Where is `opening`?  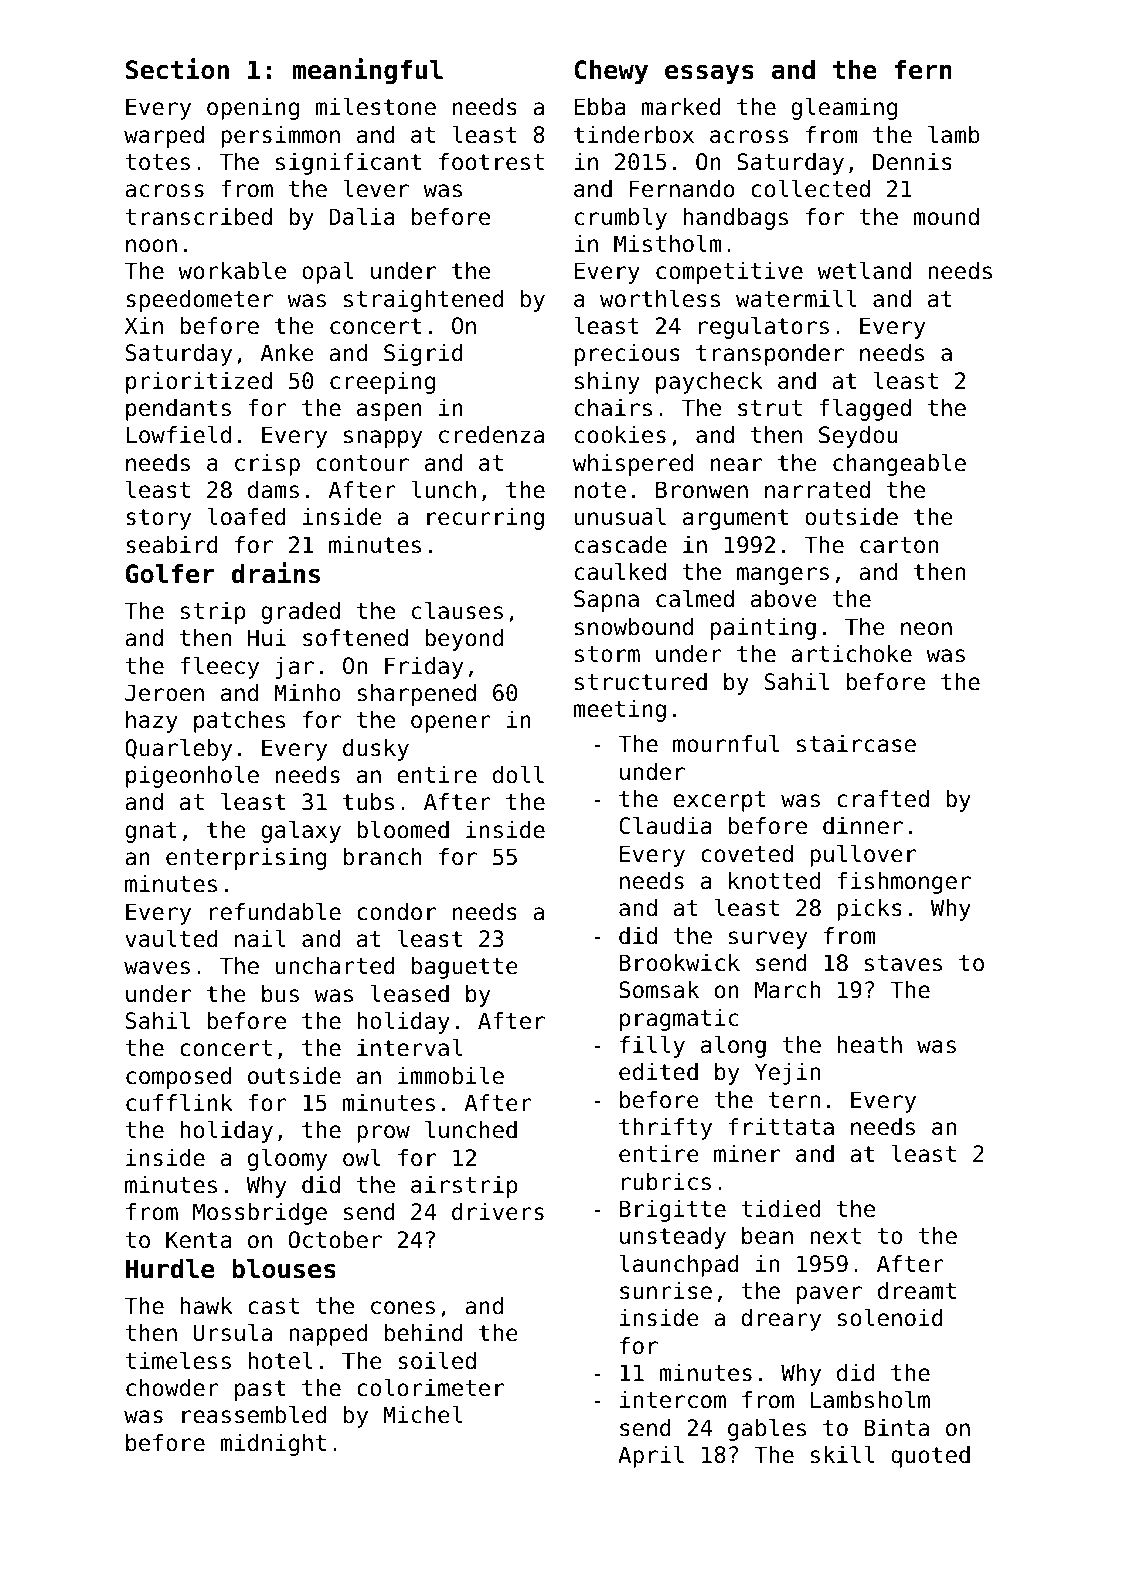
opening is located at coordinates (253, 109).
